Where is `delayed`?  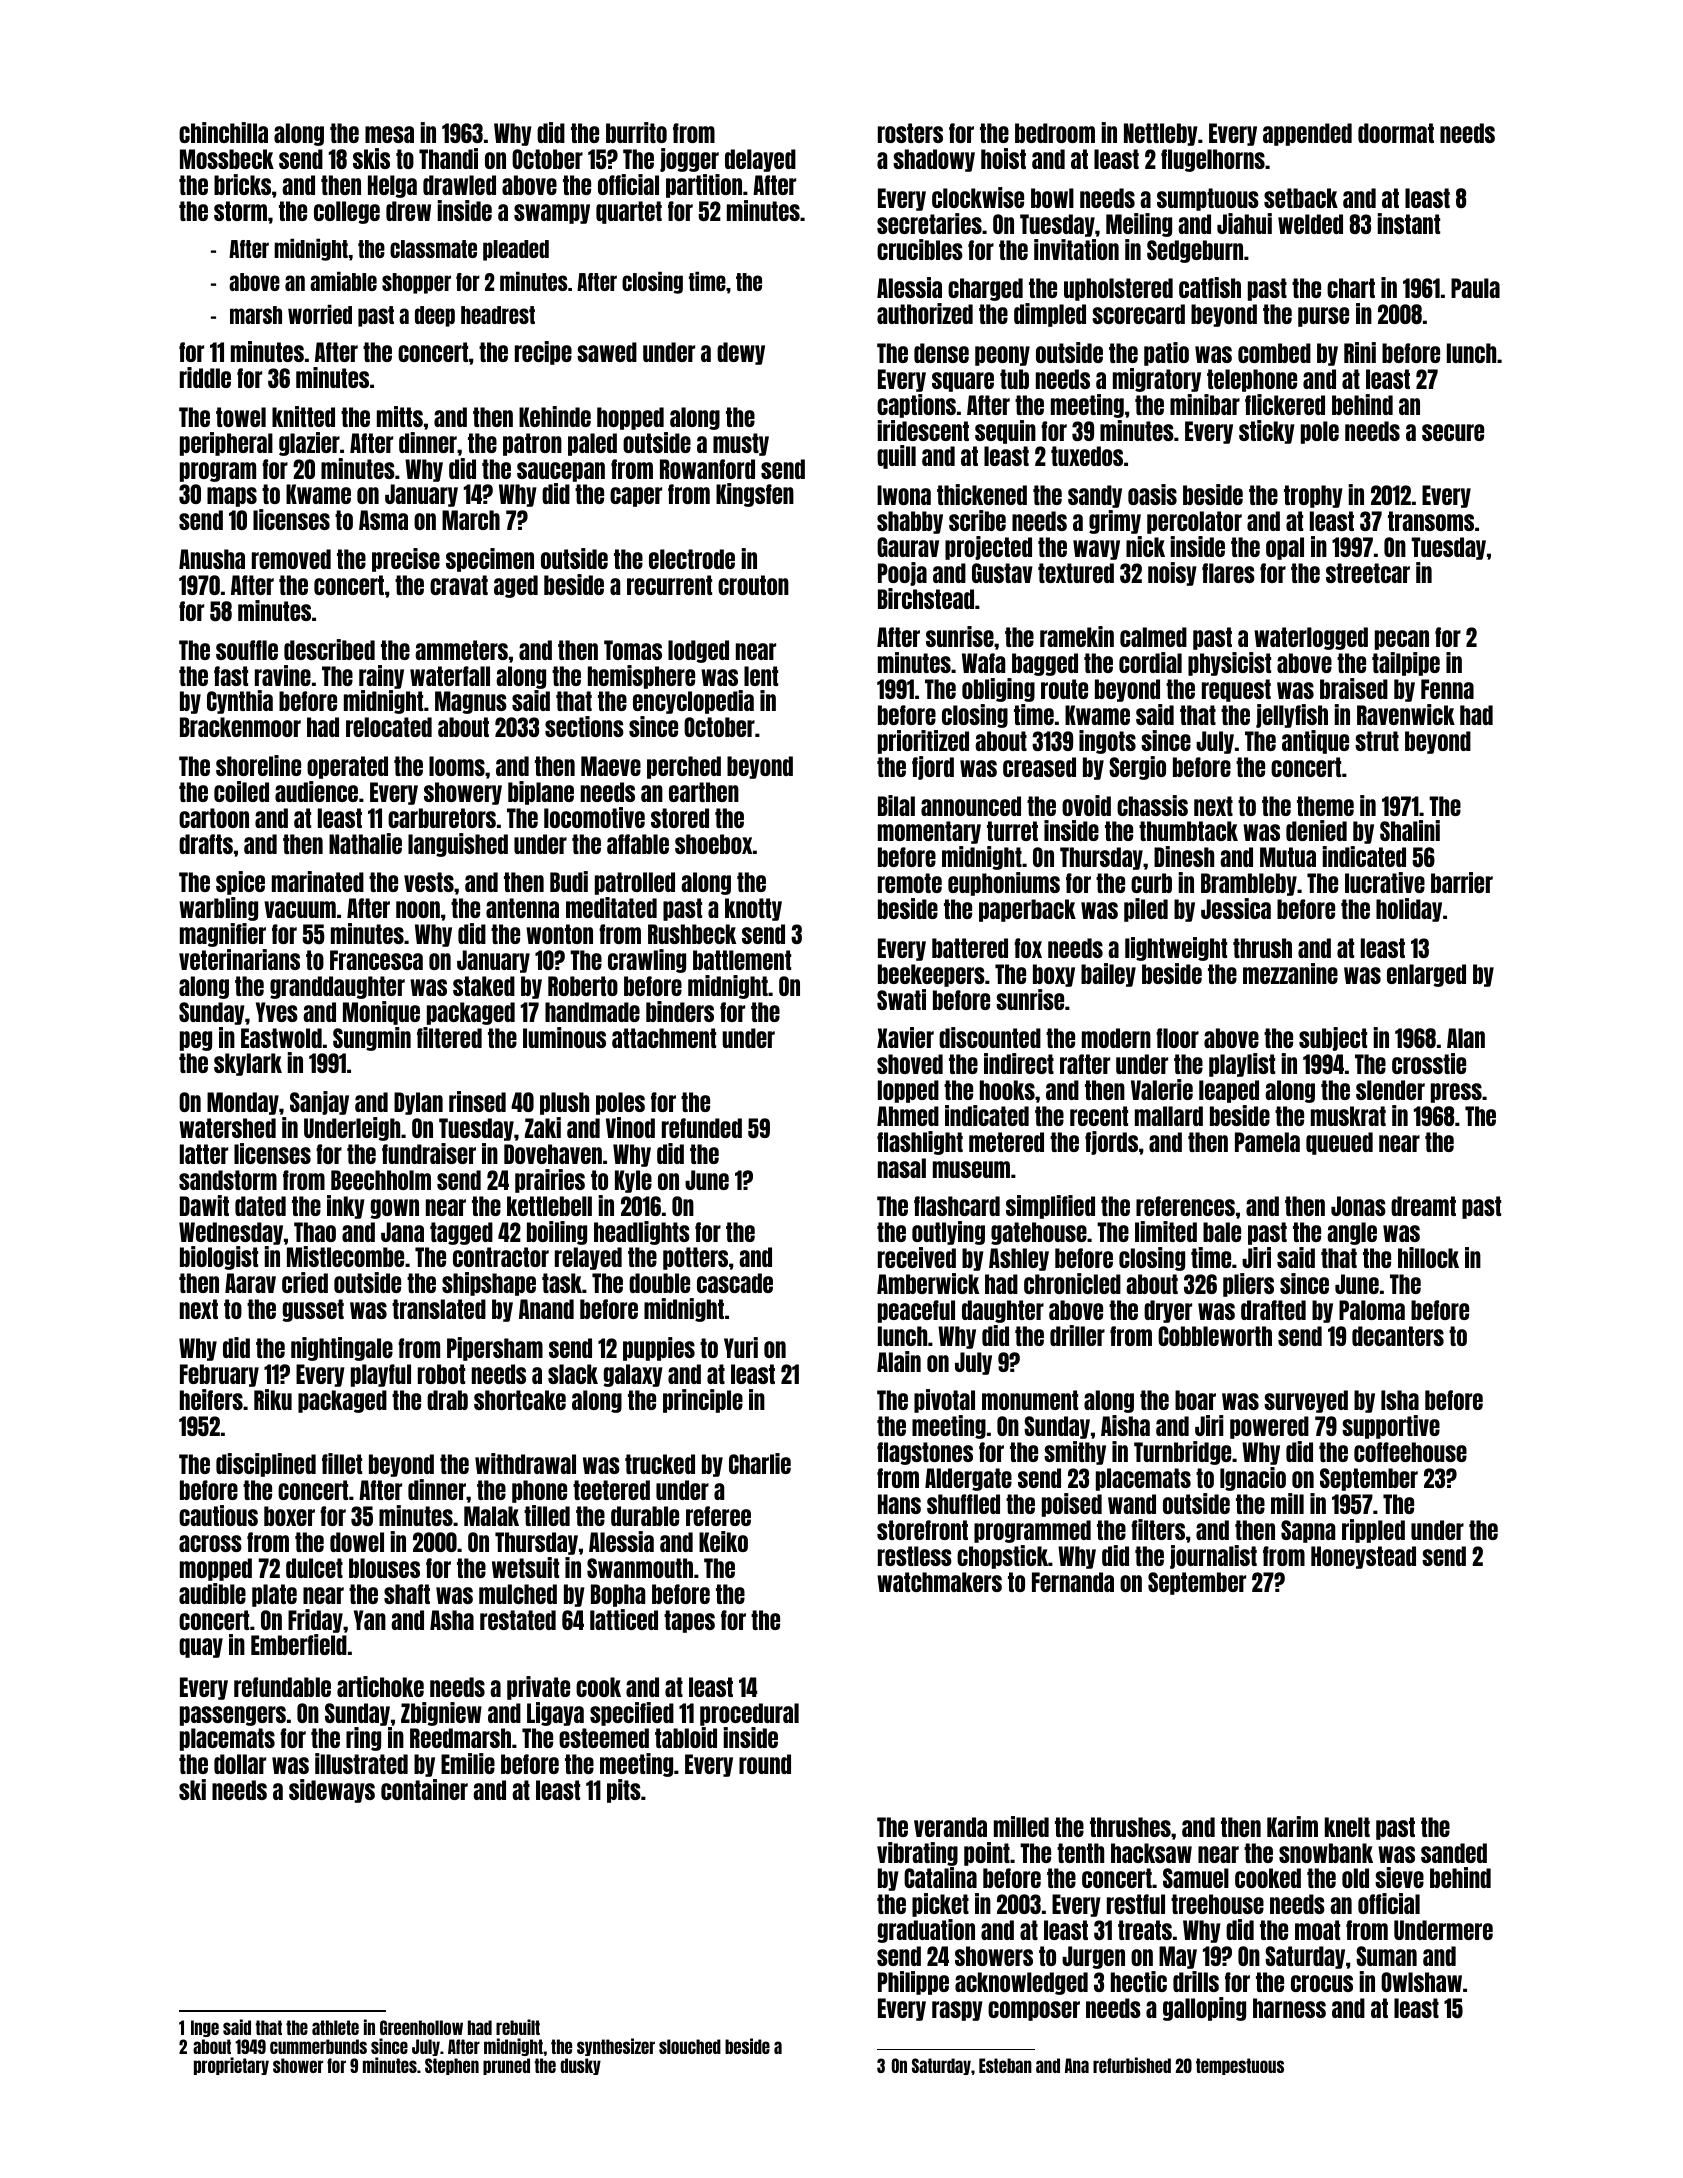 delayed is located at coordinates (760, 160).
